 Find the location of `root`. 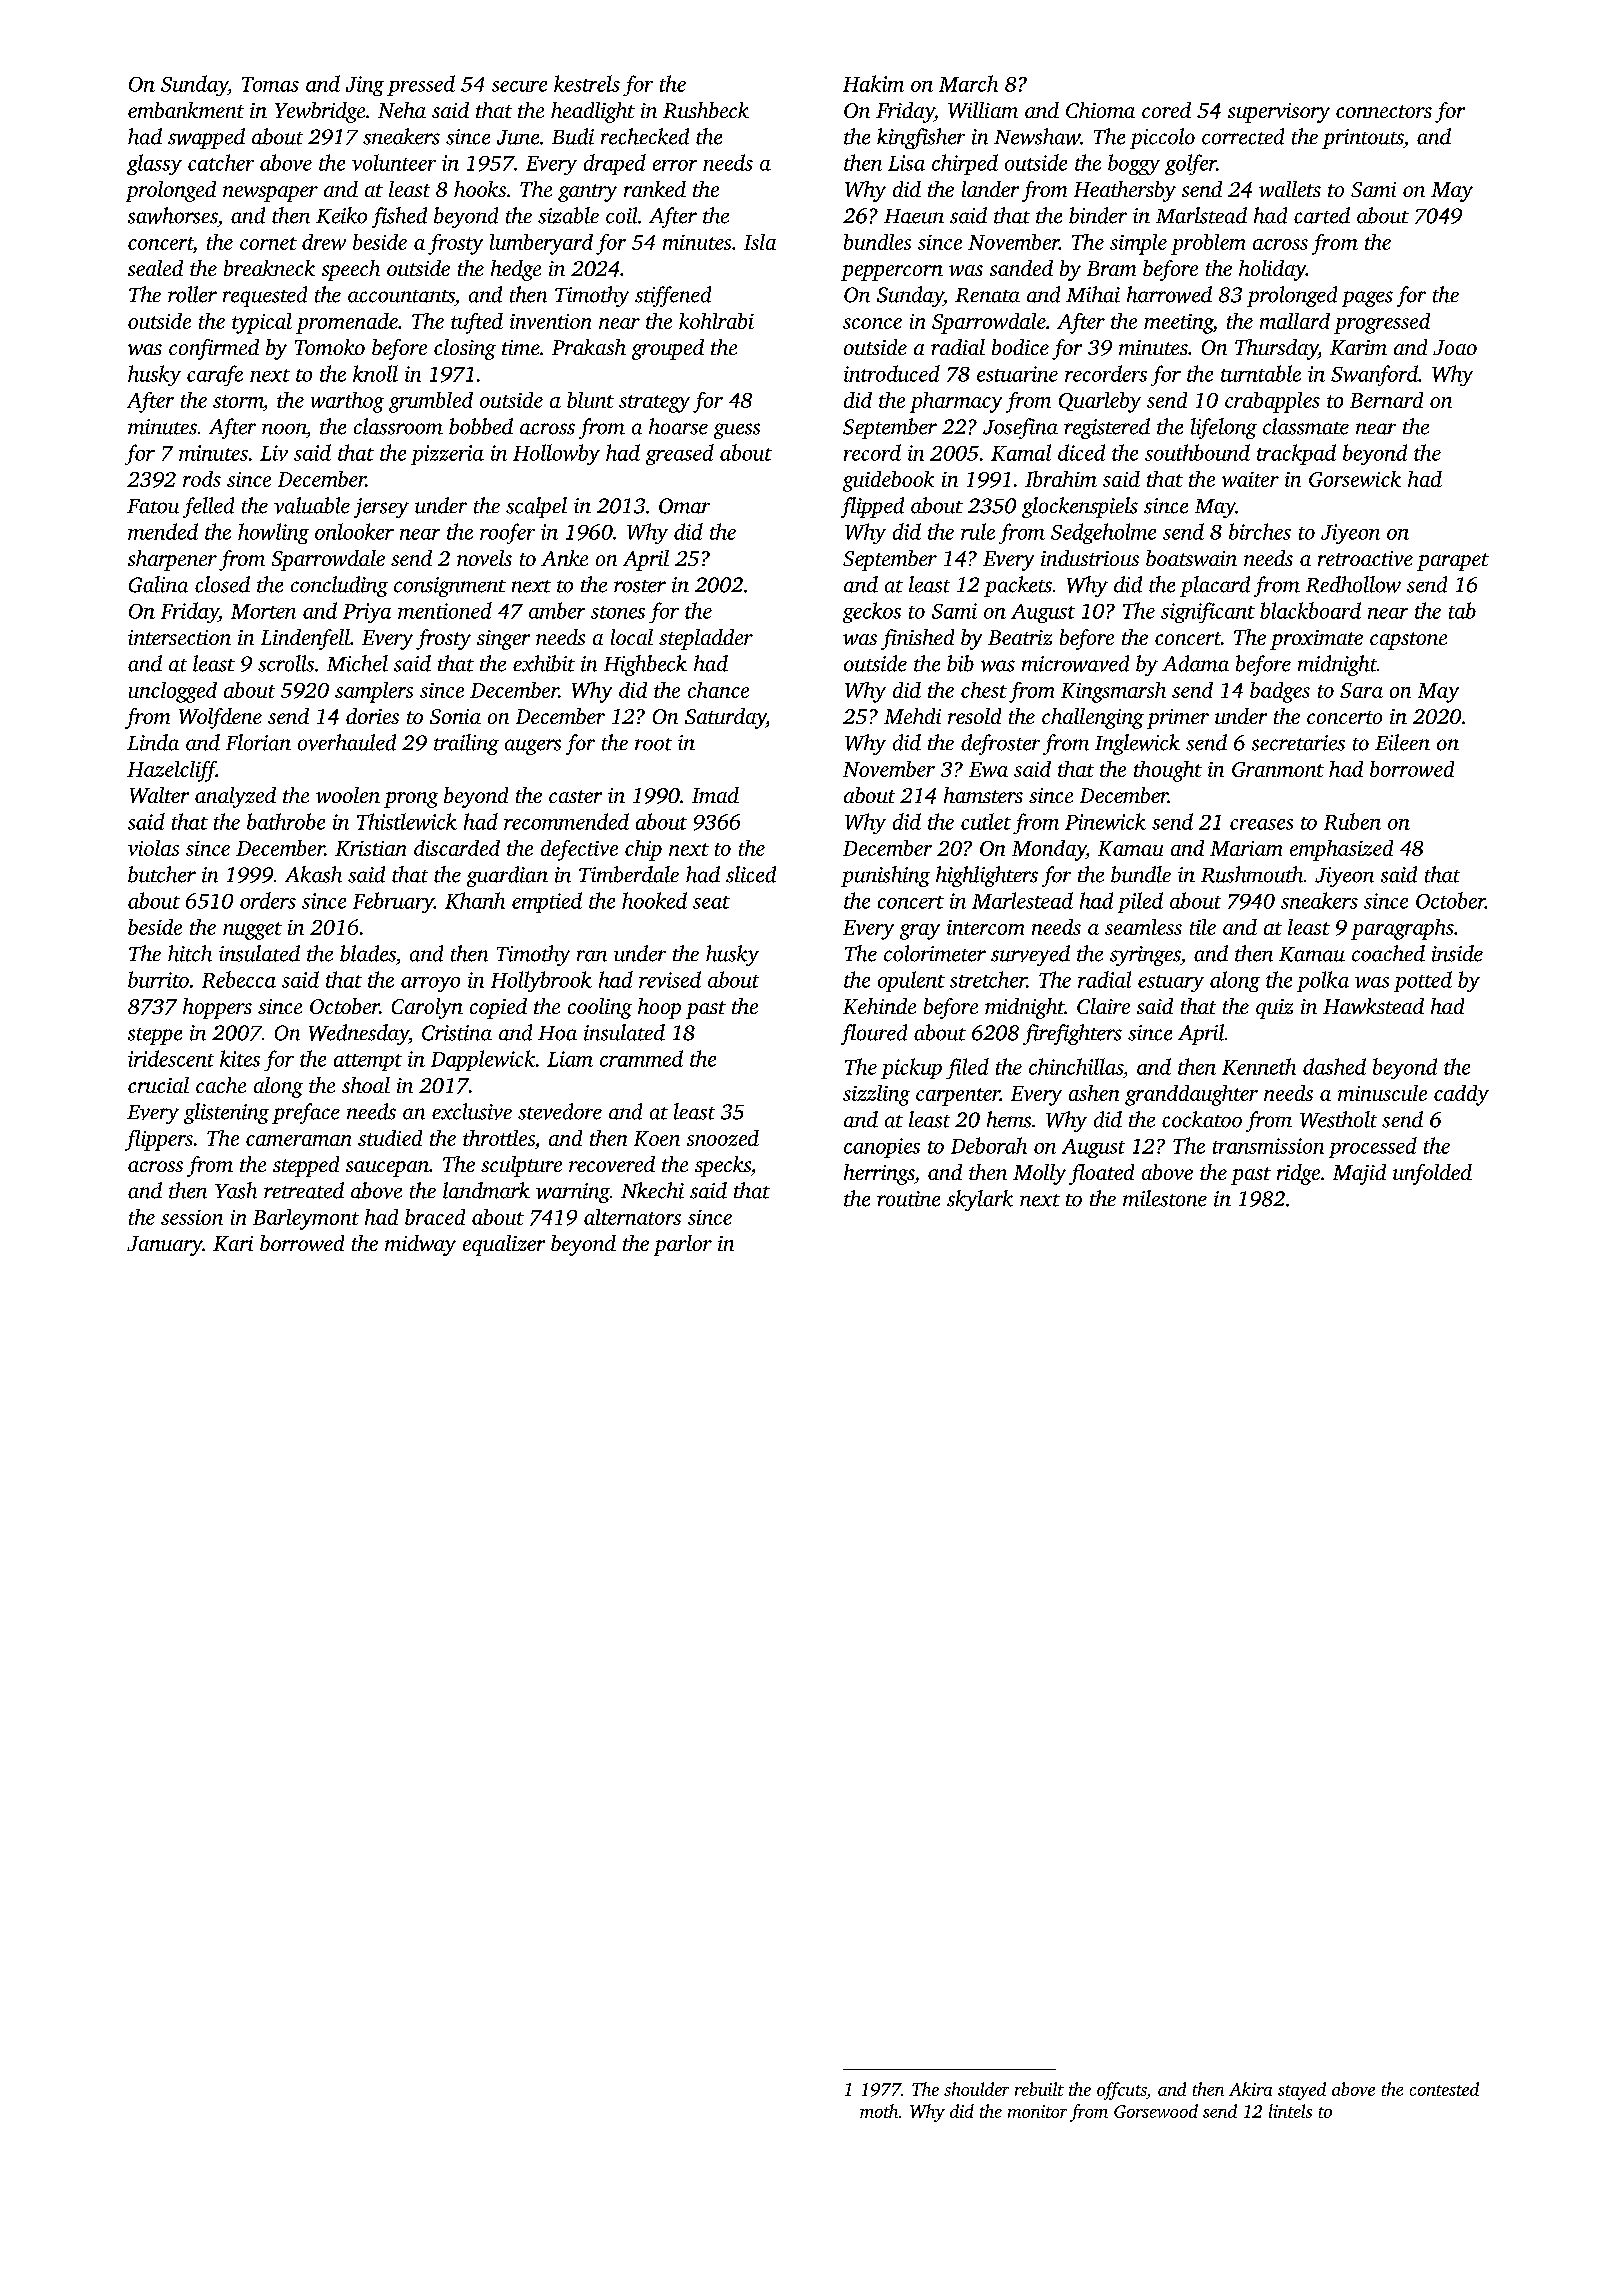

root is located at coordinates (653, 744).
